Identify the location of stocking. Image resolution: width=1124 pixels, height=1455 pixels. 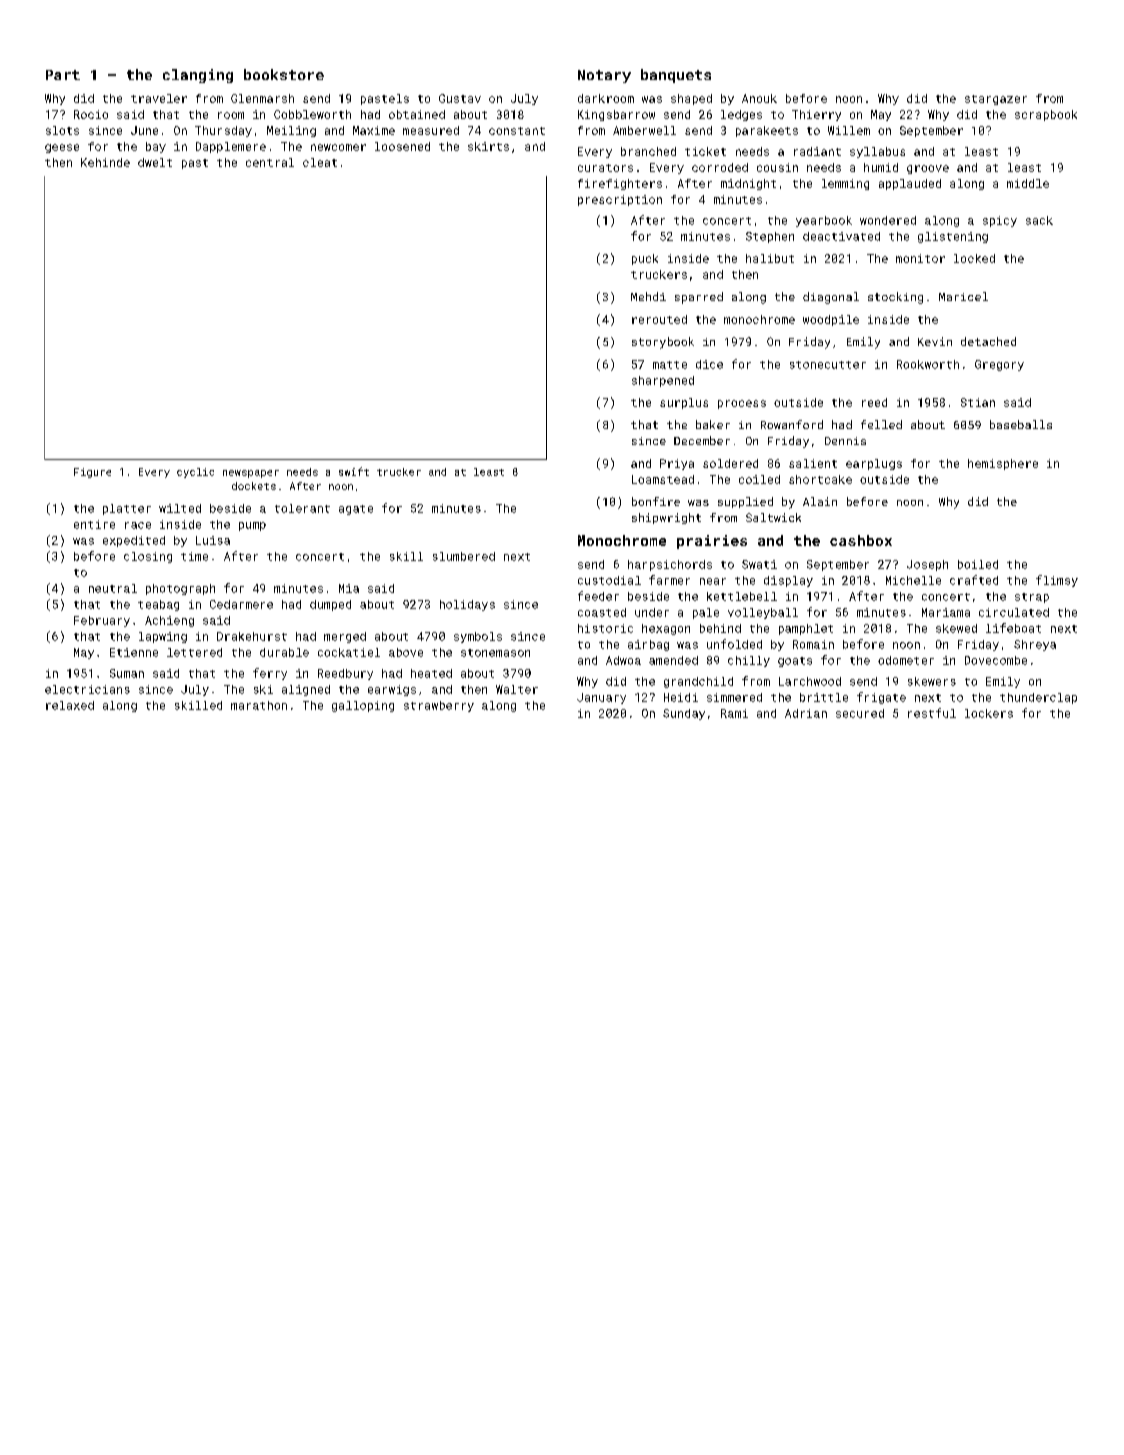
(895, 298).
